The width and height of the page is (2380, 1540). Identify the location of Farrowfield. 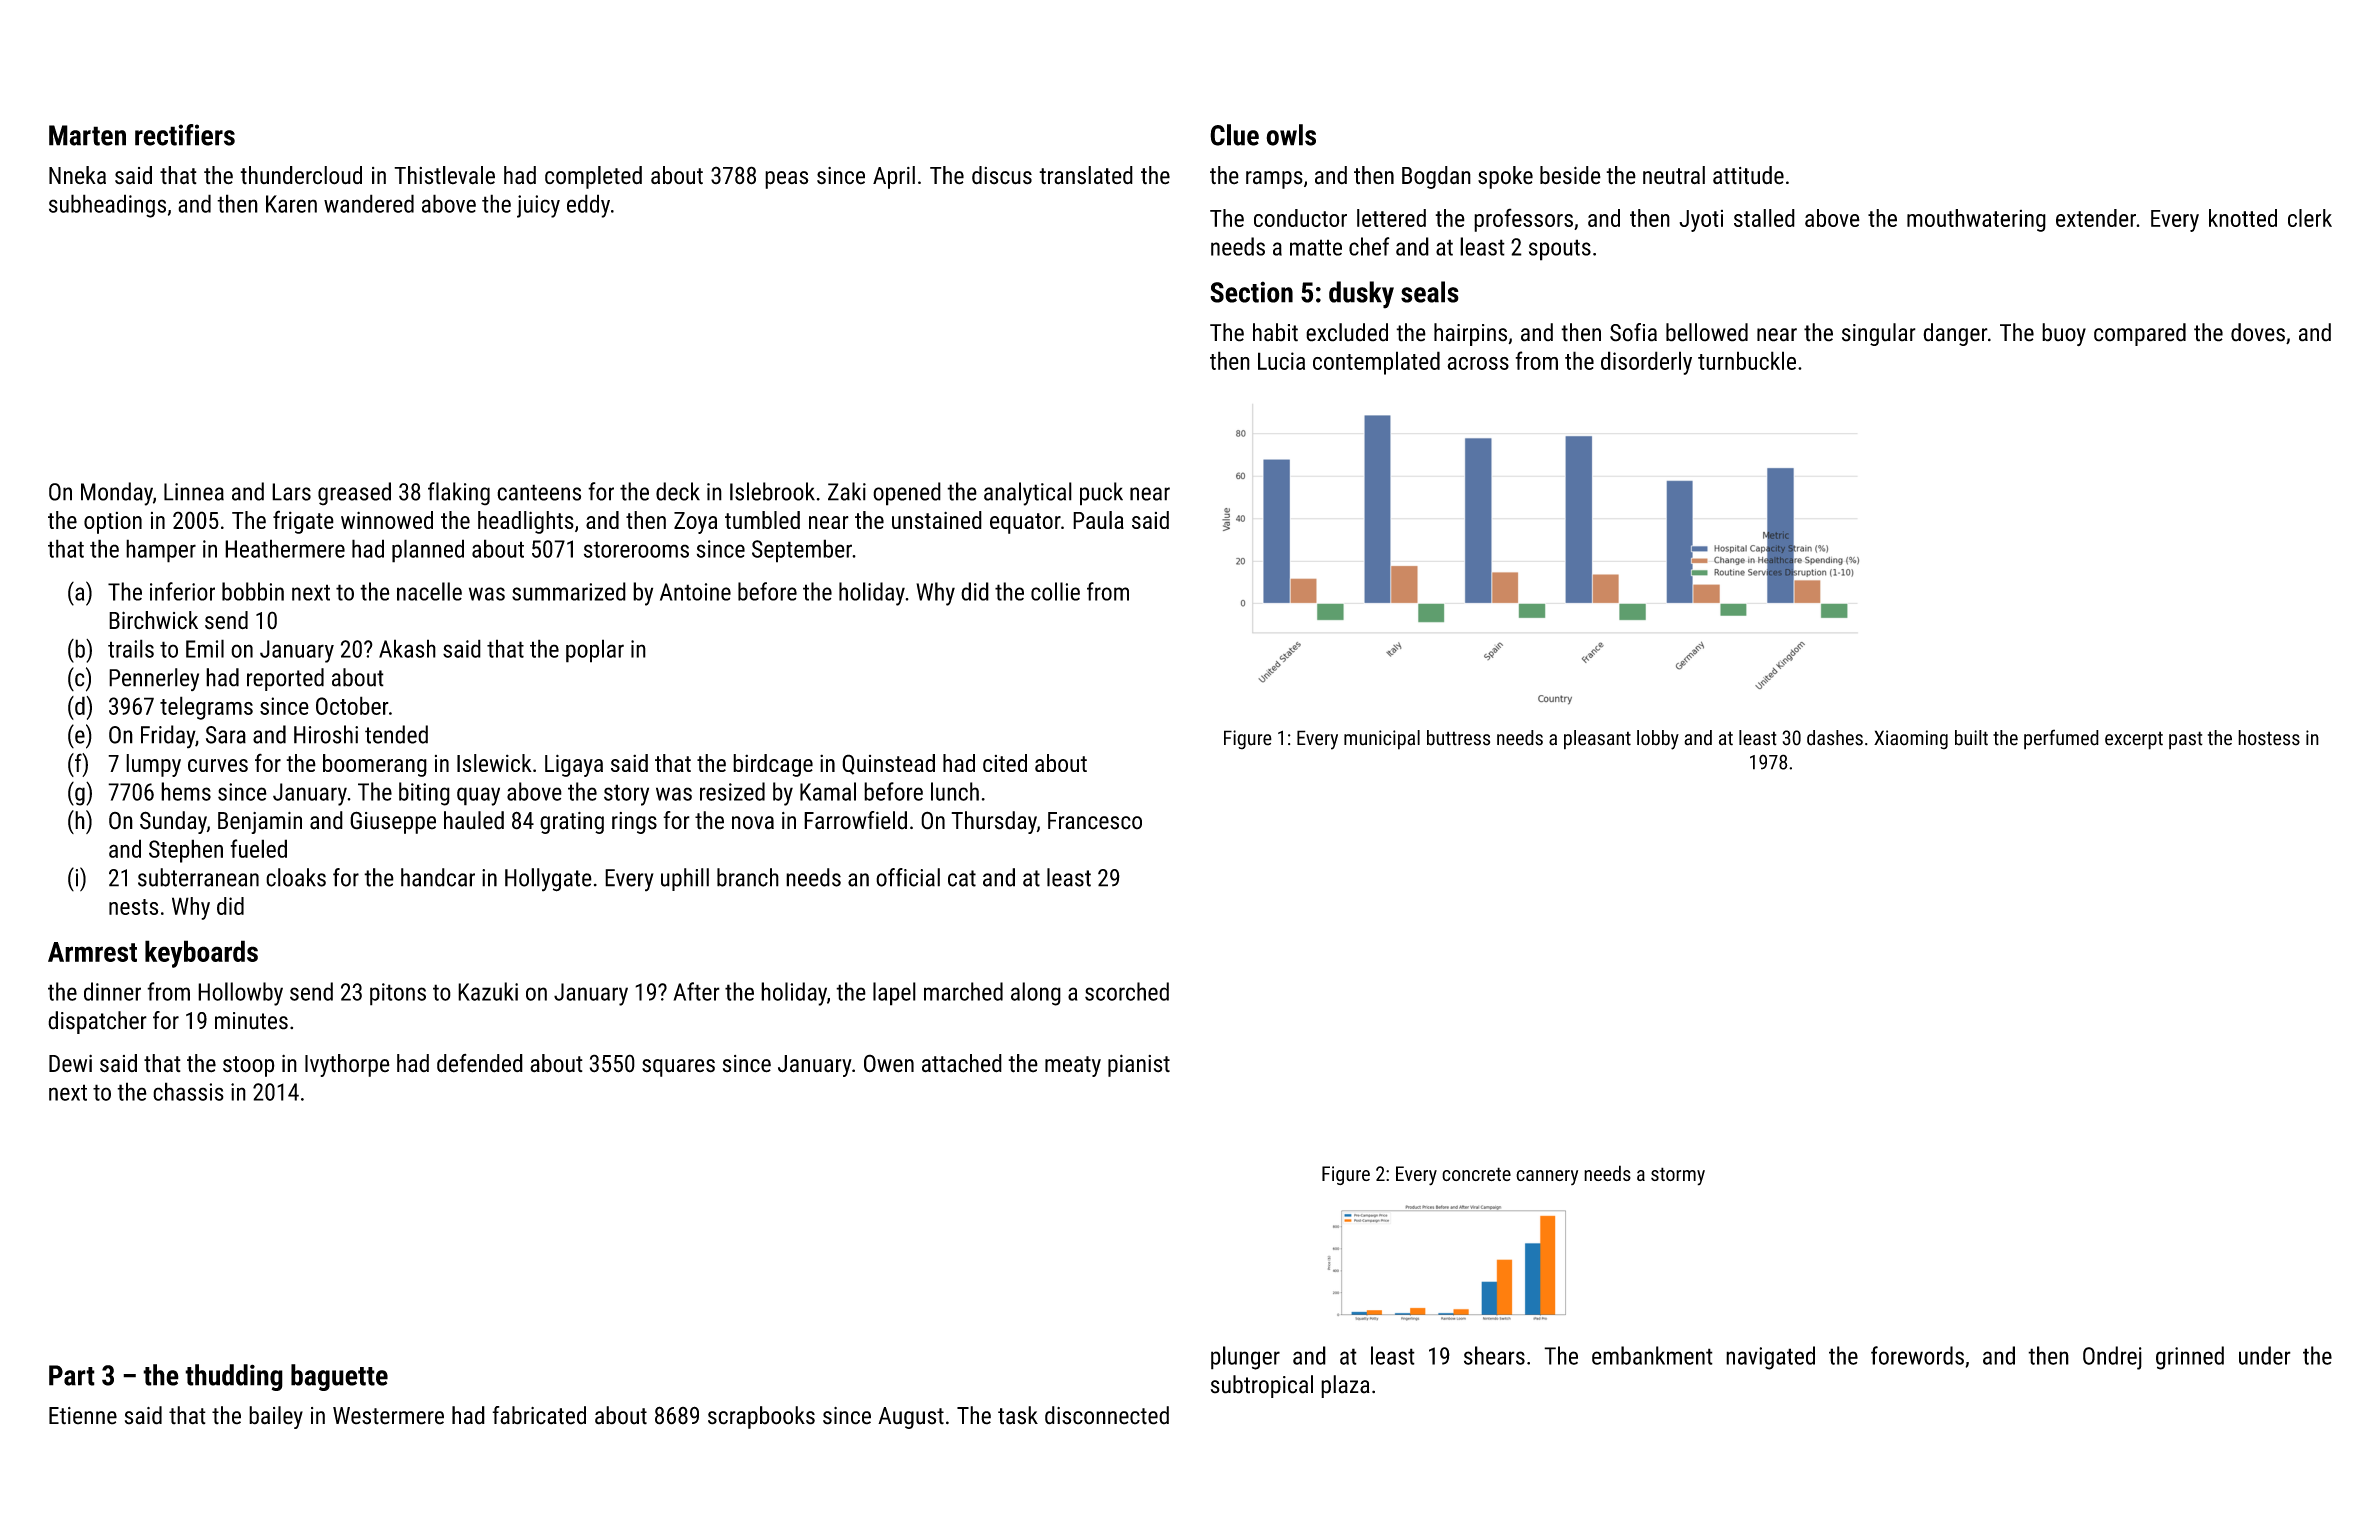
(855, 820).
